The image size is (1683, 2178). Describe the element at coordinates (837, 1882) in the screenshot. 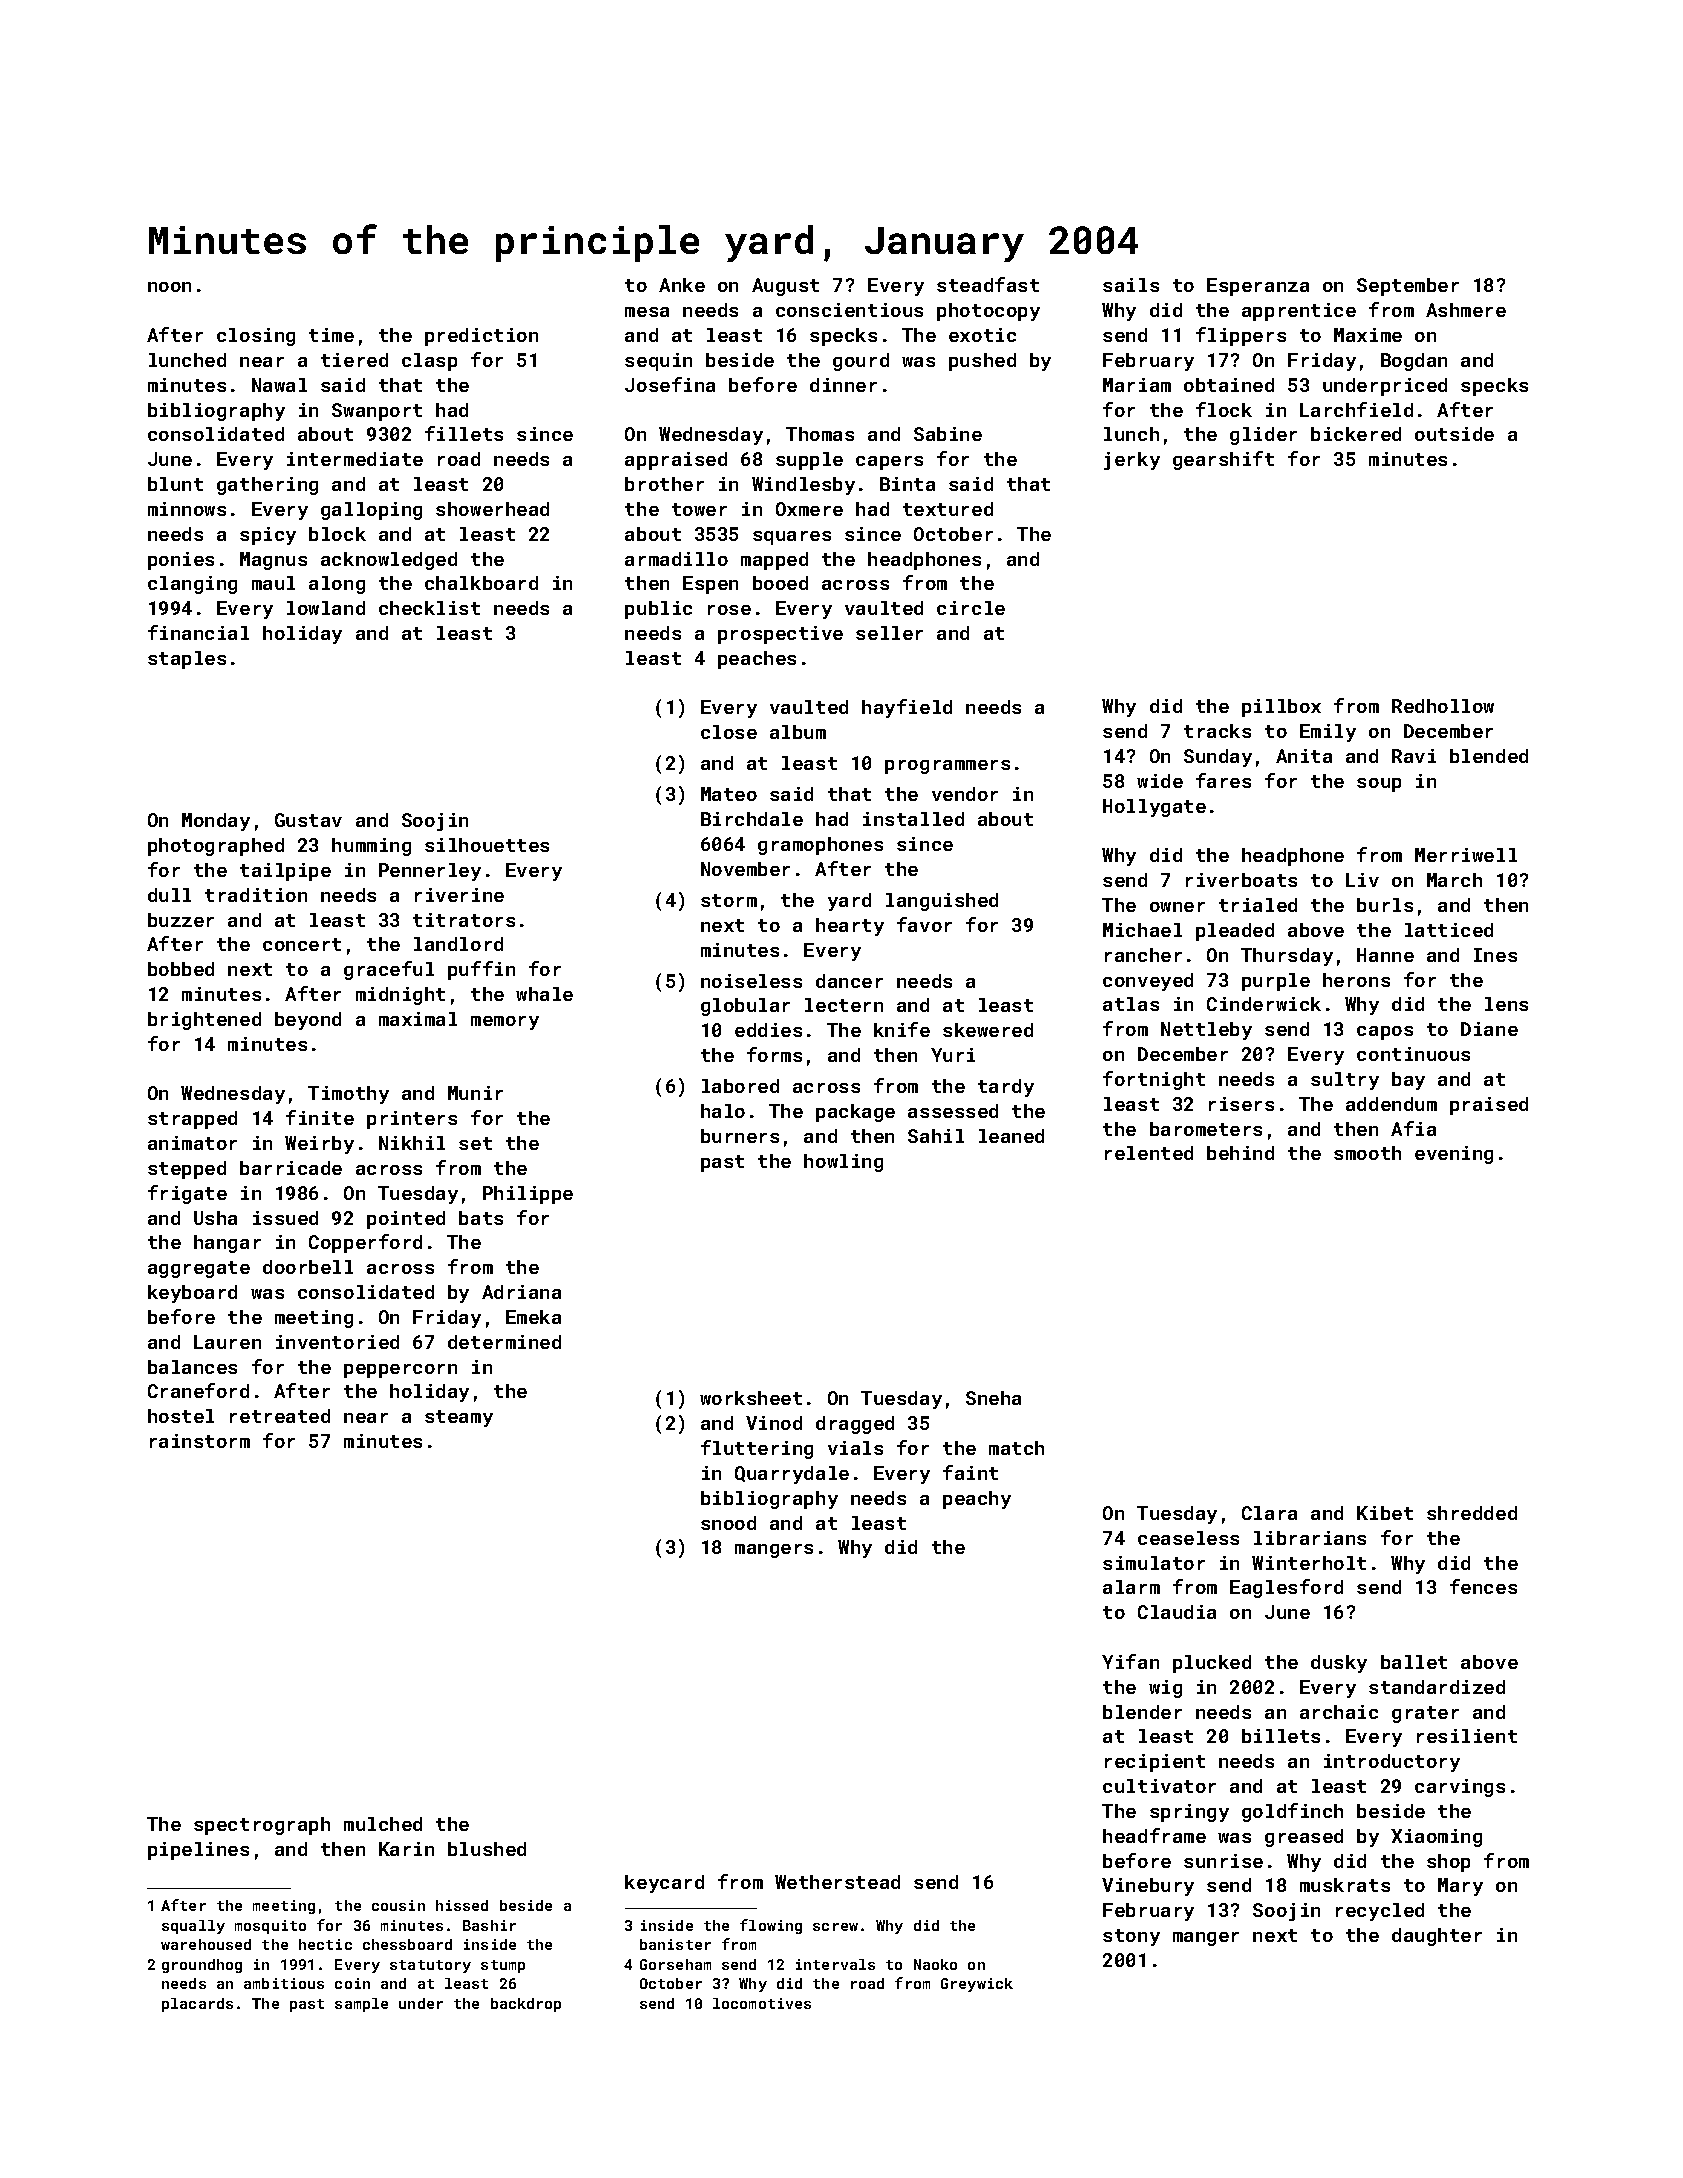

I see `Wetherstead` at that location.
